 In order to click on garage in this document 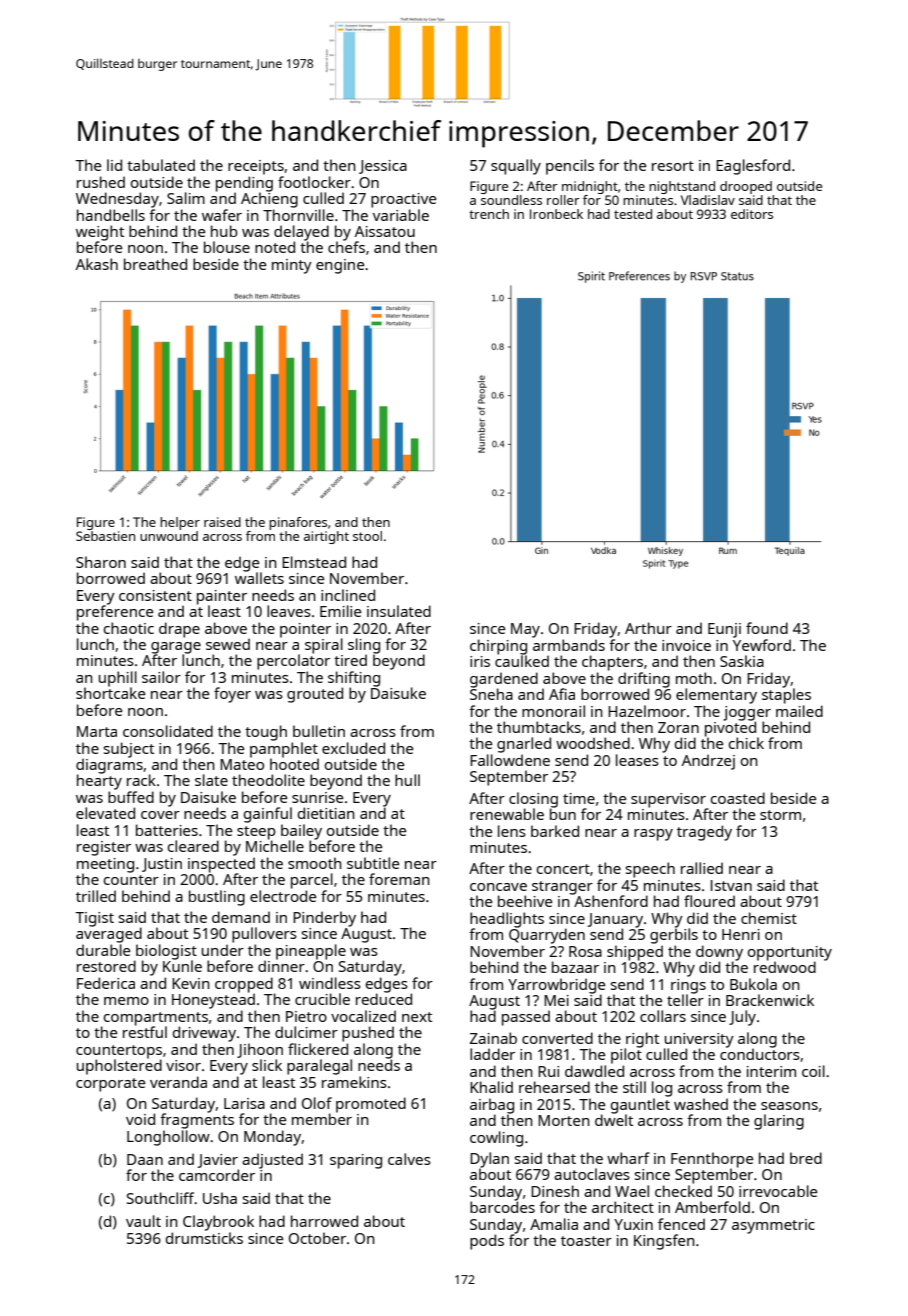, I will do `click(176, 648)`.
